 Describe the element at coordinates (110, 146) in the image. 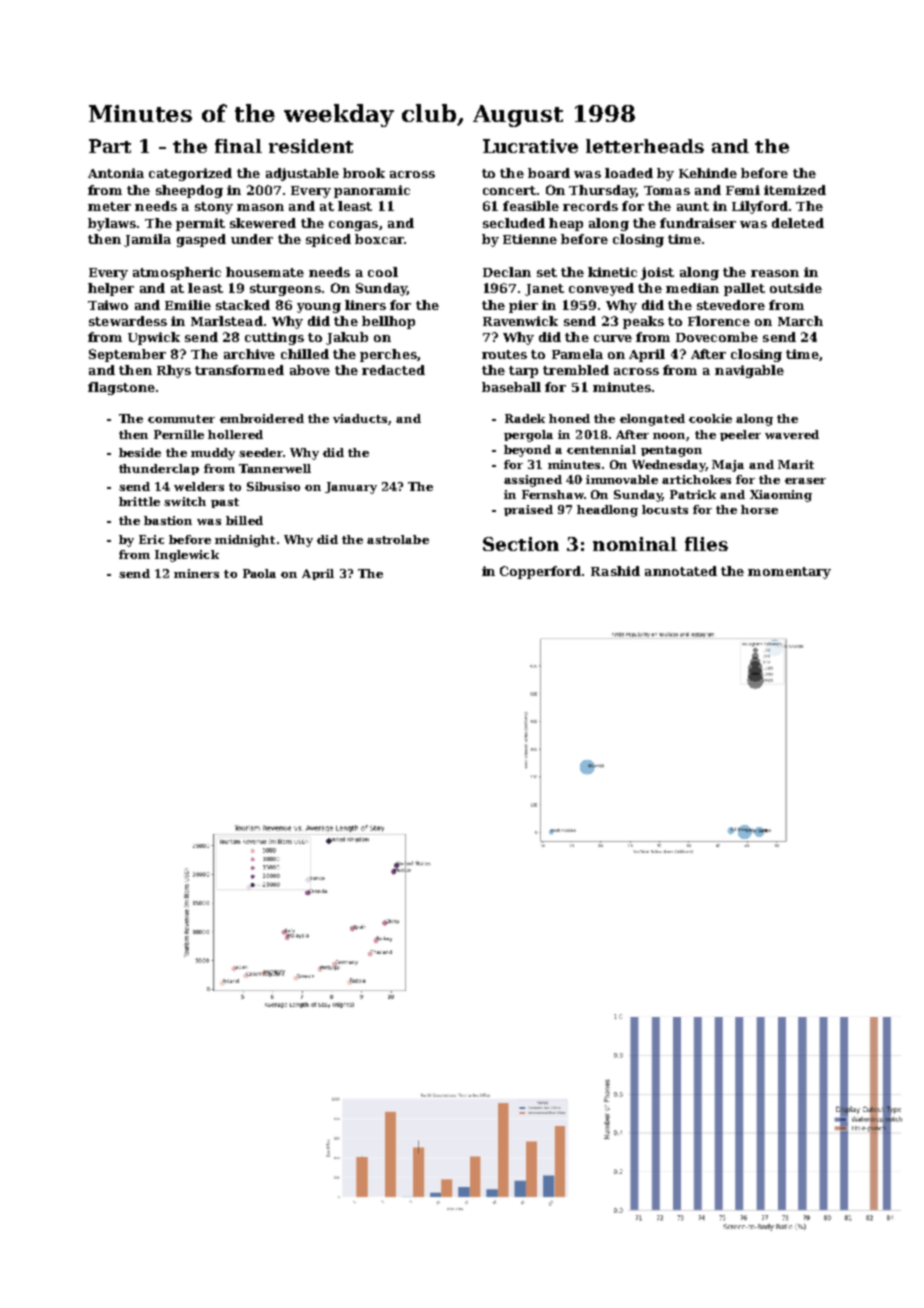

I see `Part` at that location.
